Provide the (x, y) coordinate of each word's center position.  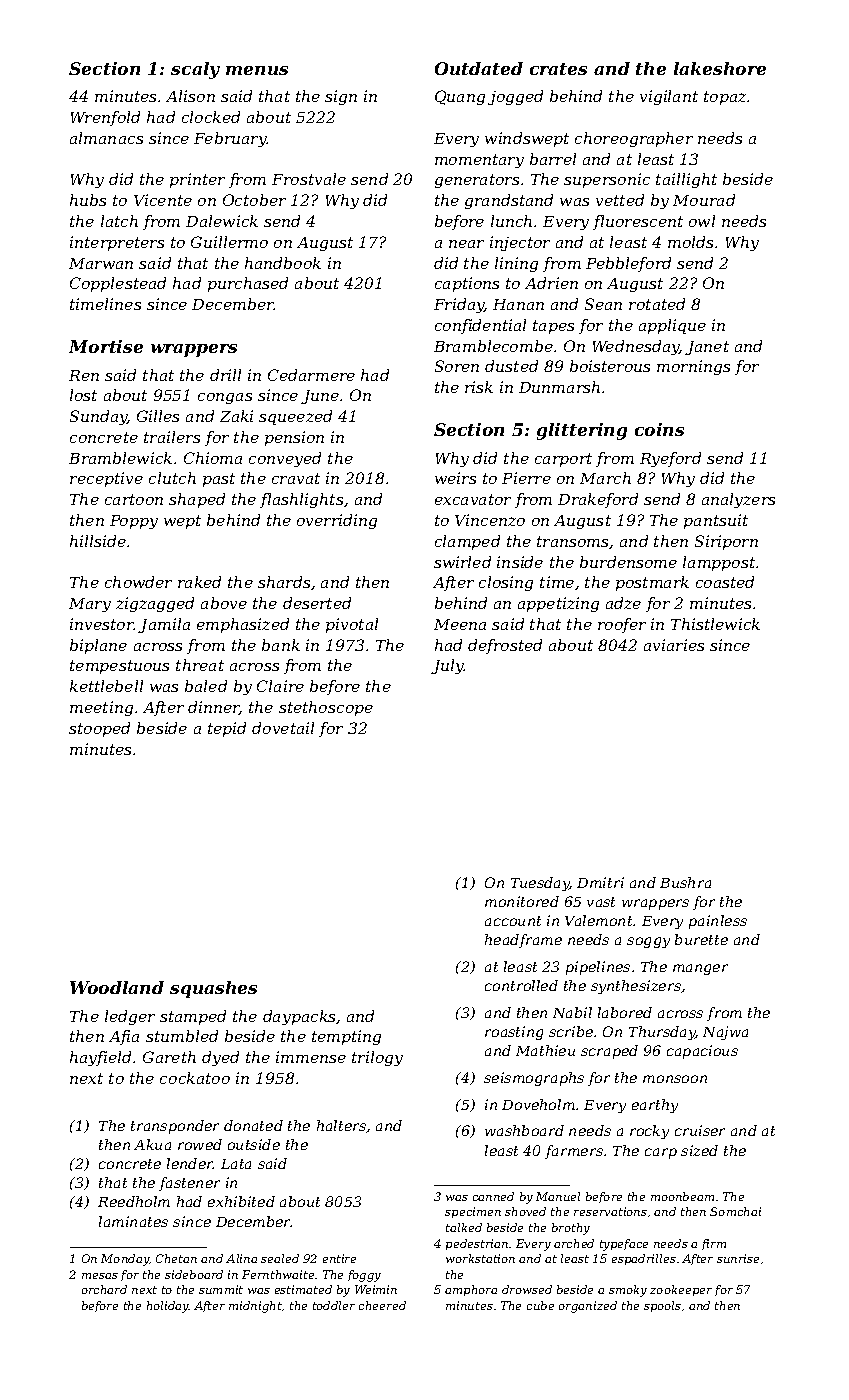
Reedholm (134, 1201)
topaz (725, 98)
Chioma (213, 458)
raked (199, 582)
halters (342, 1126)
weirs (455, 478)
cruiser (700, 1130)
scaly (195, 70)
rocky (649, 1132)
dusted (511, 366)
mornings (693, 367)
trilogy (377, 1058)
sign (341, 97)
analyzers (738, 500)
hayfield (100, 1058)
